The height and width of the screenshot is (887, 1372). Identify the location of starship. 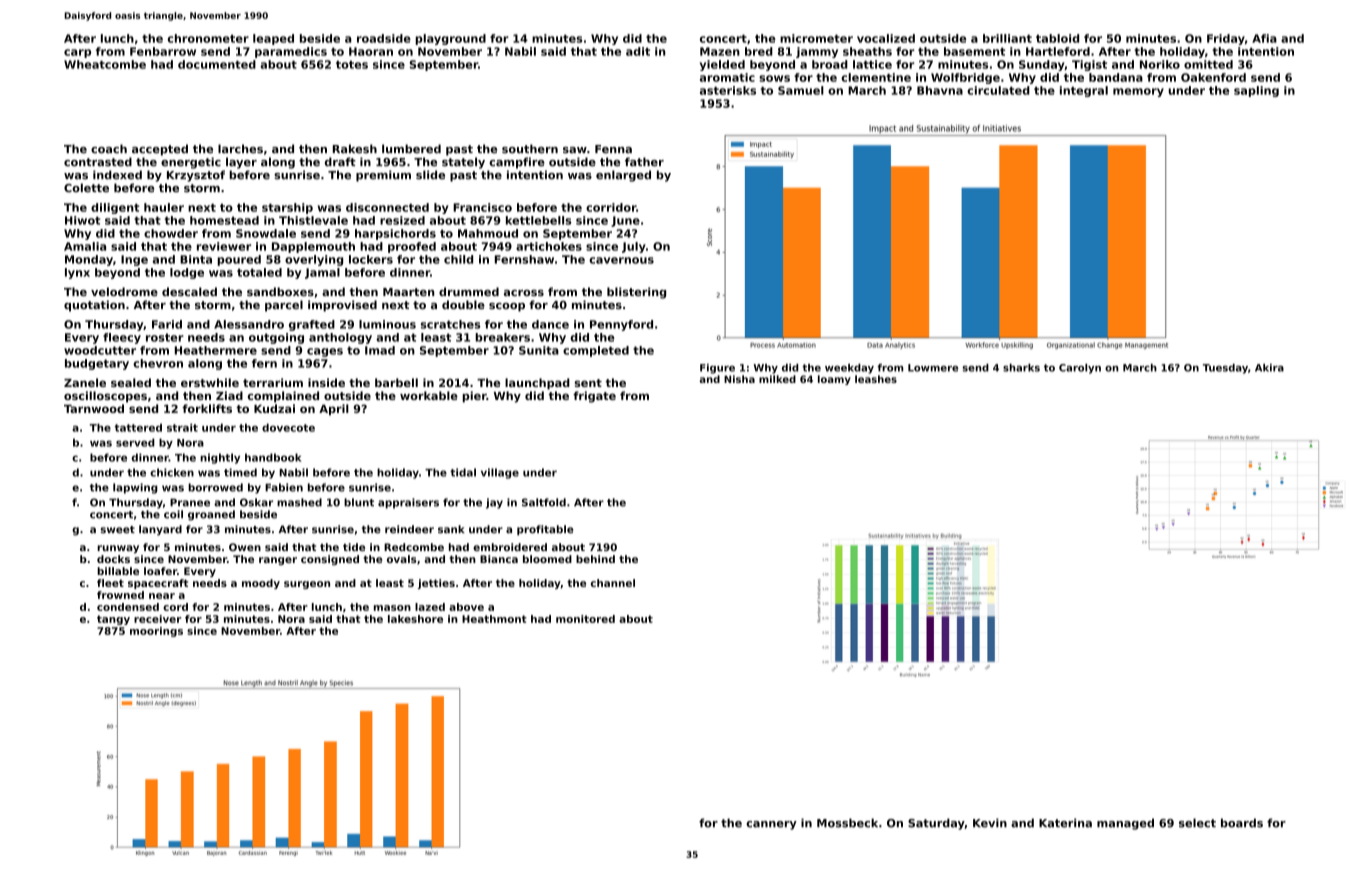
(287, 208).
